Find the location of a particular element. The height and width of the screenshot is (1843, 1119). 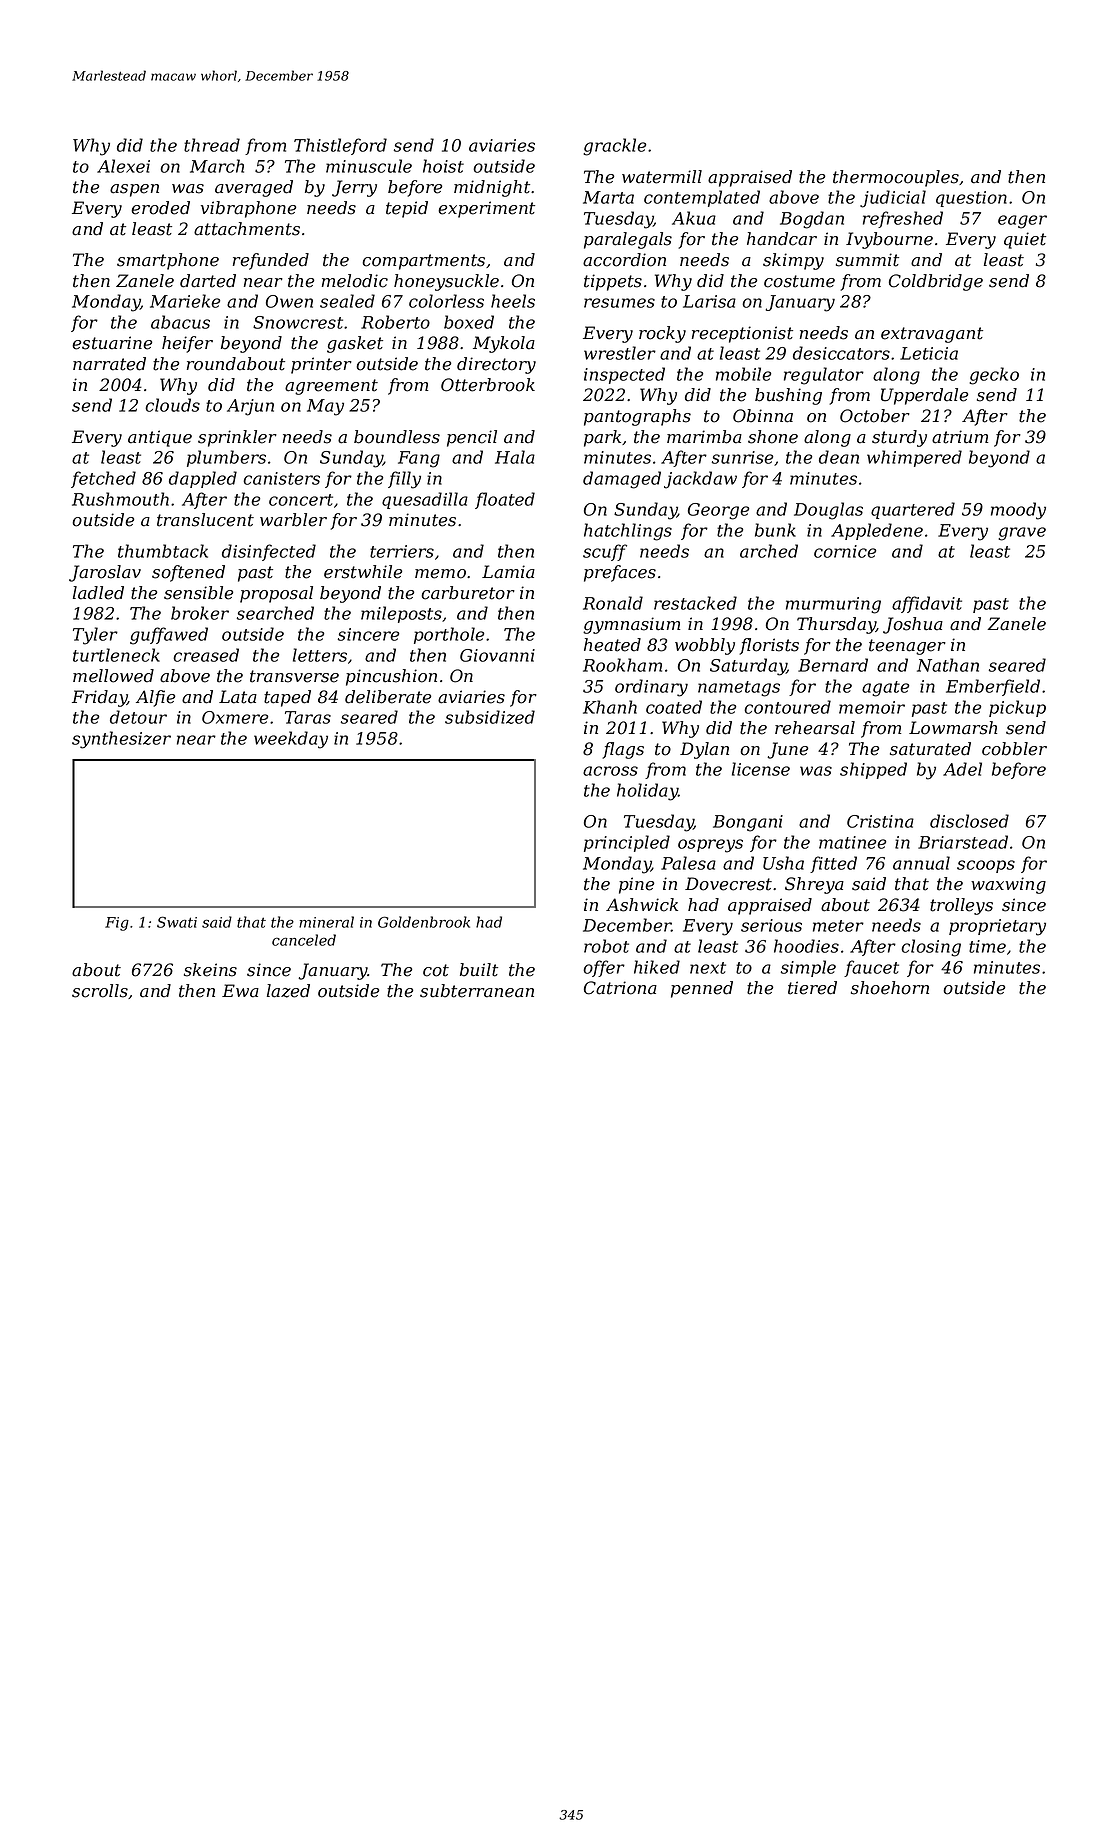

synthesizer is located at coordinates (121, 740).
